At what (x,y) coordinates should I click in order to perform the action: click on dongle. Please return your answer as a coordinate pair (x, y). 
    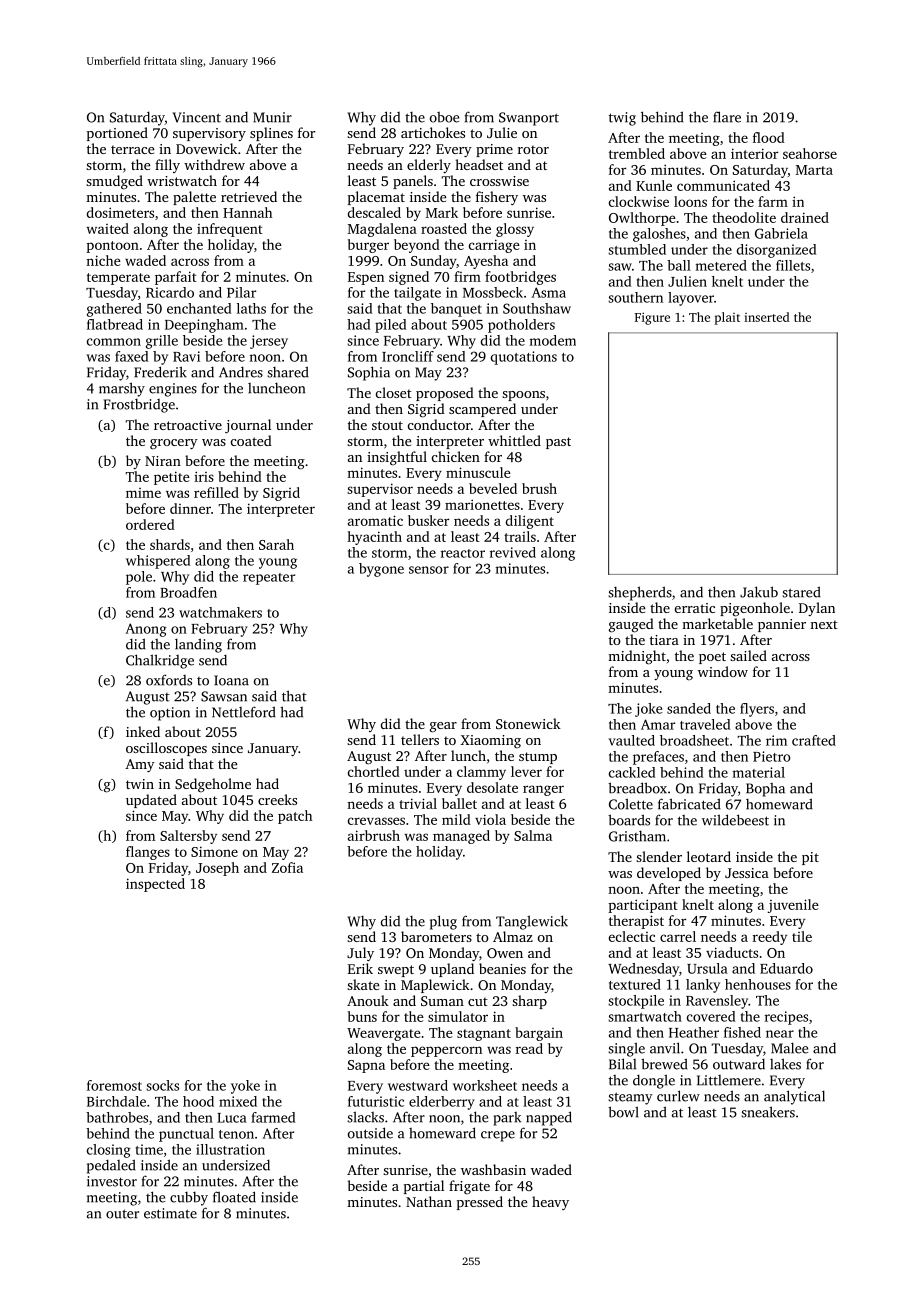
    Looking at the image, I should click on (654, 1081).
